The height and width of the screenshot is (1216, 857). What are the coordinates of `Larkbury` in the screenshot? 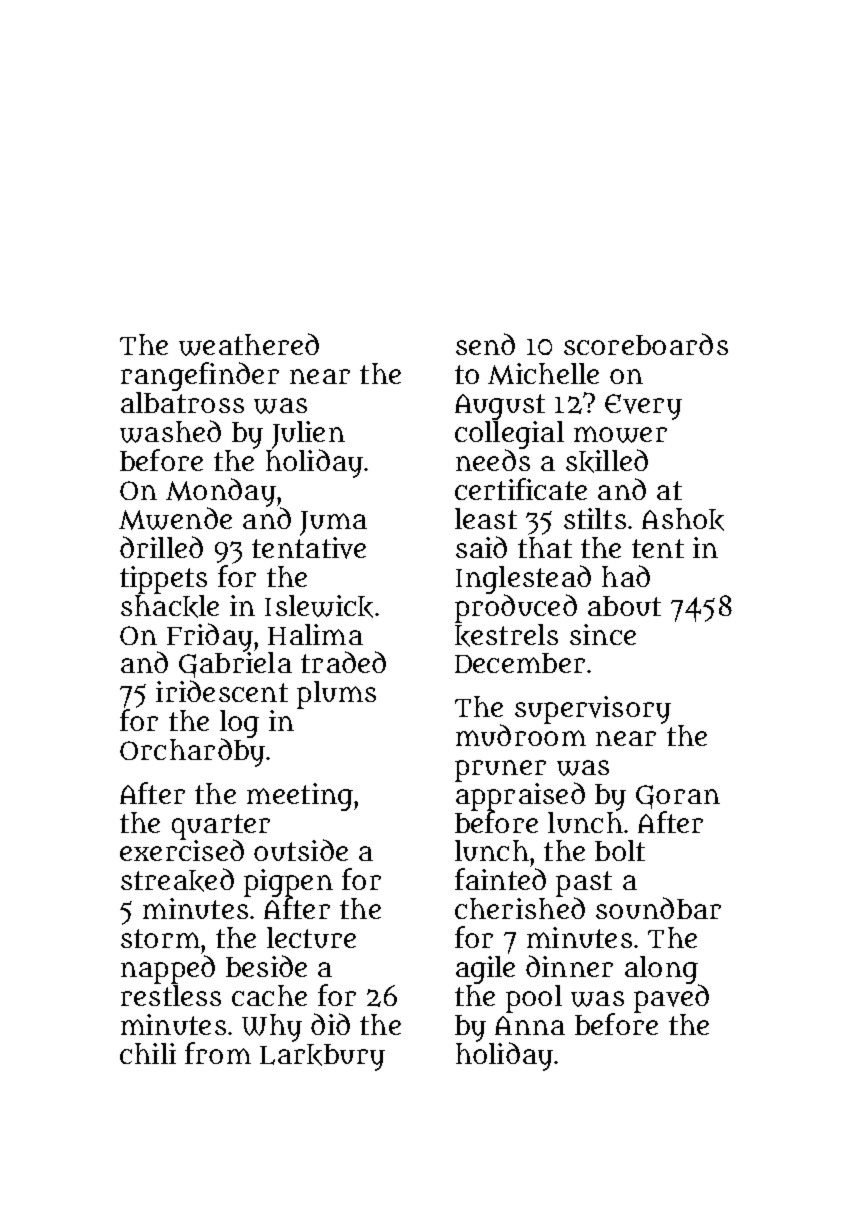 It's located at (322, 1057).
